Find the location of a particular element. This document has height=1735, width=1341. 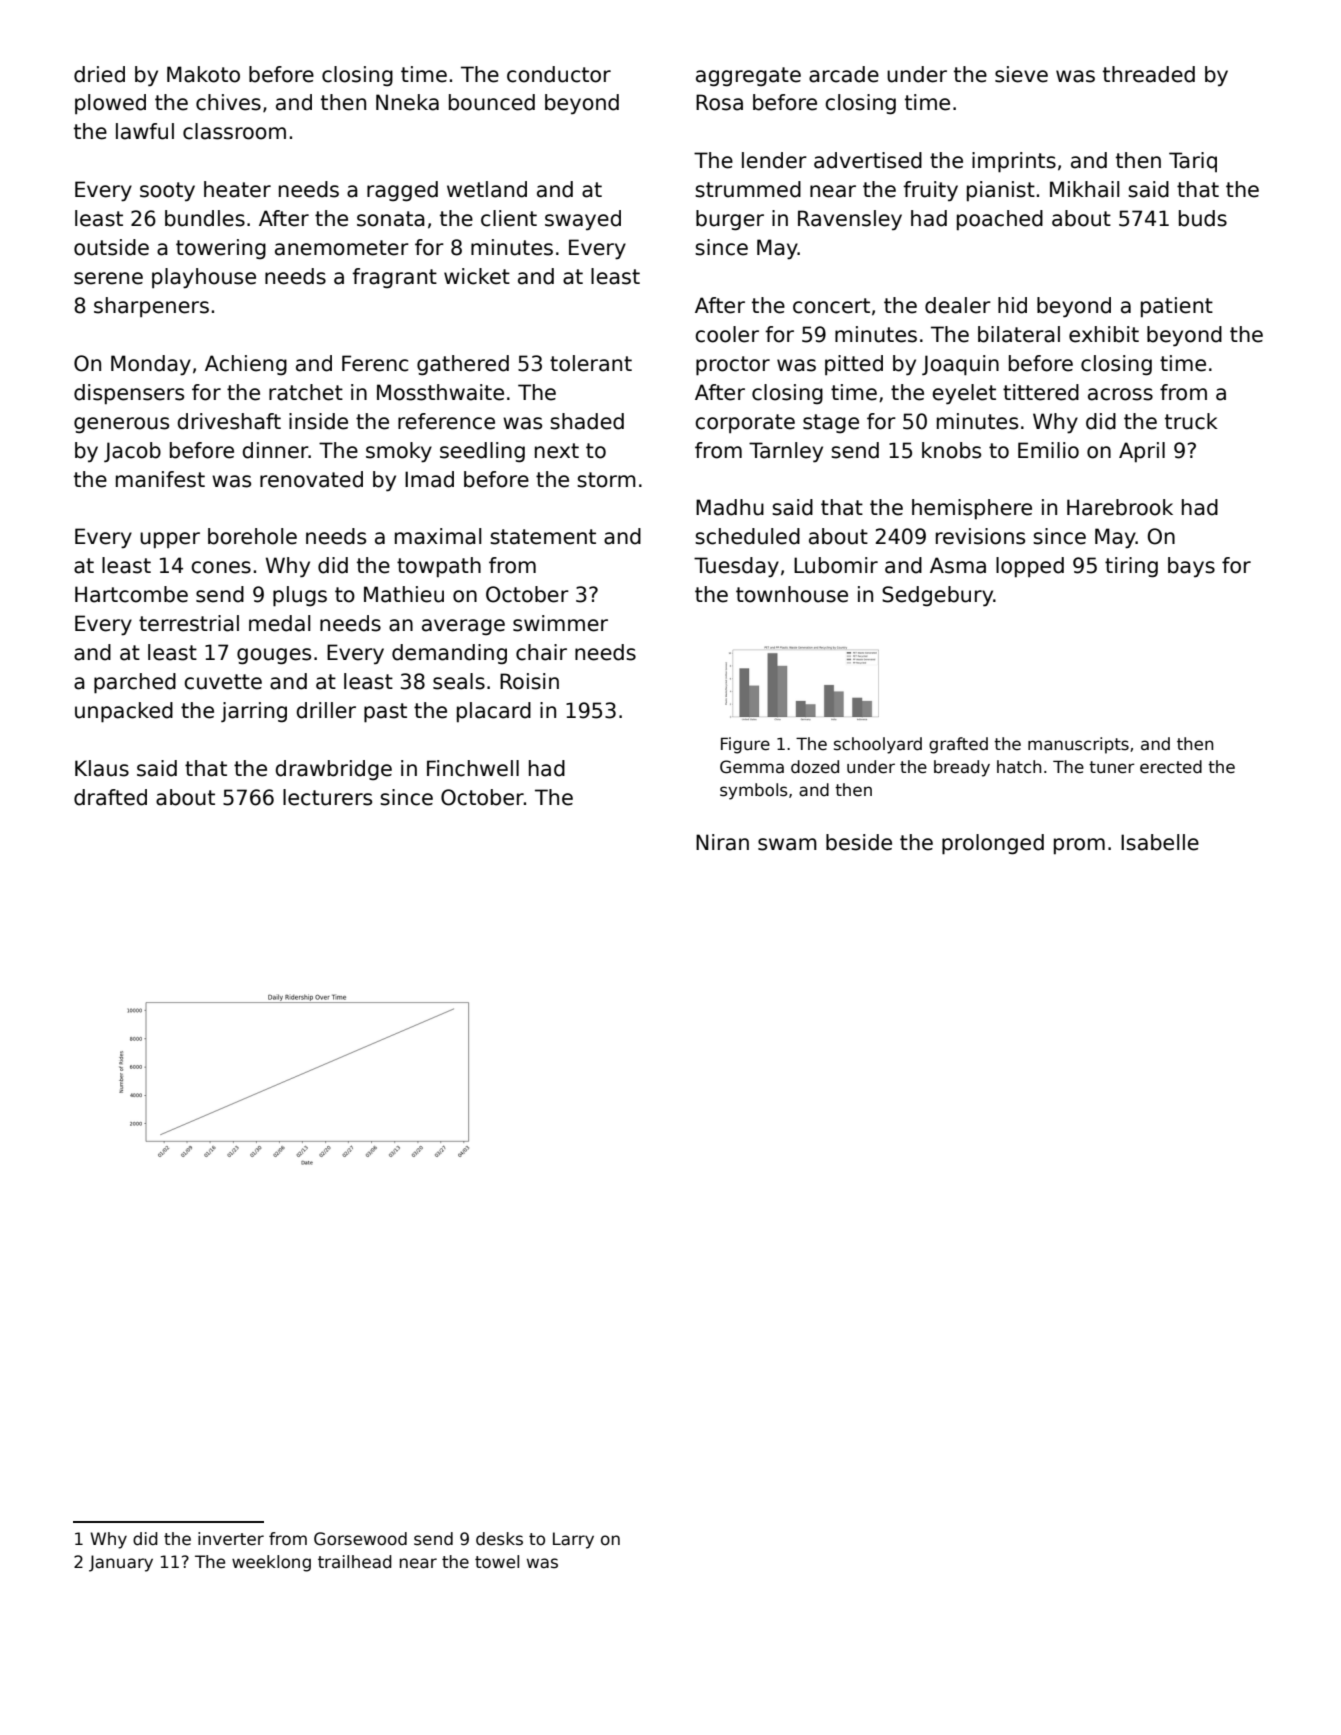

Hartcombe is located at coordinates (131, 594).
